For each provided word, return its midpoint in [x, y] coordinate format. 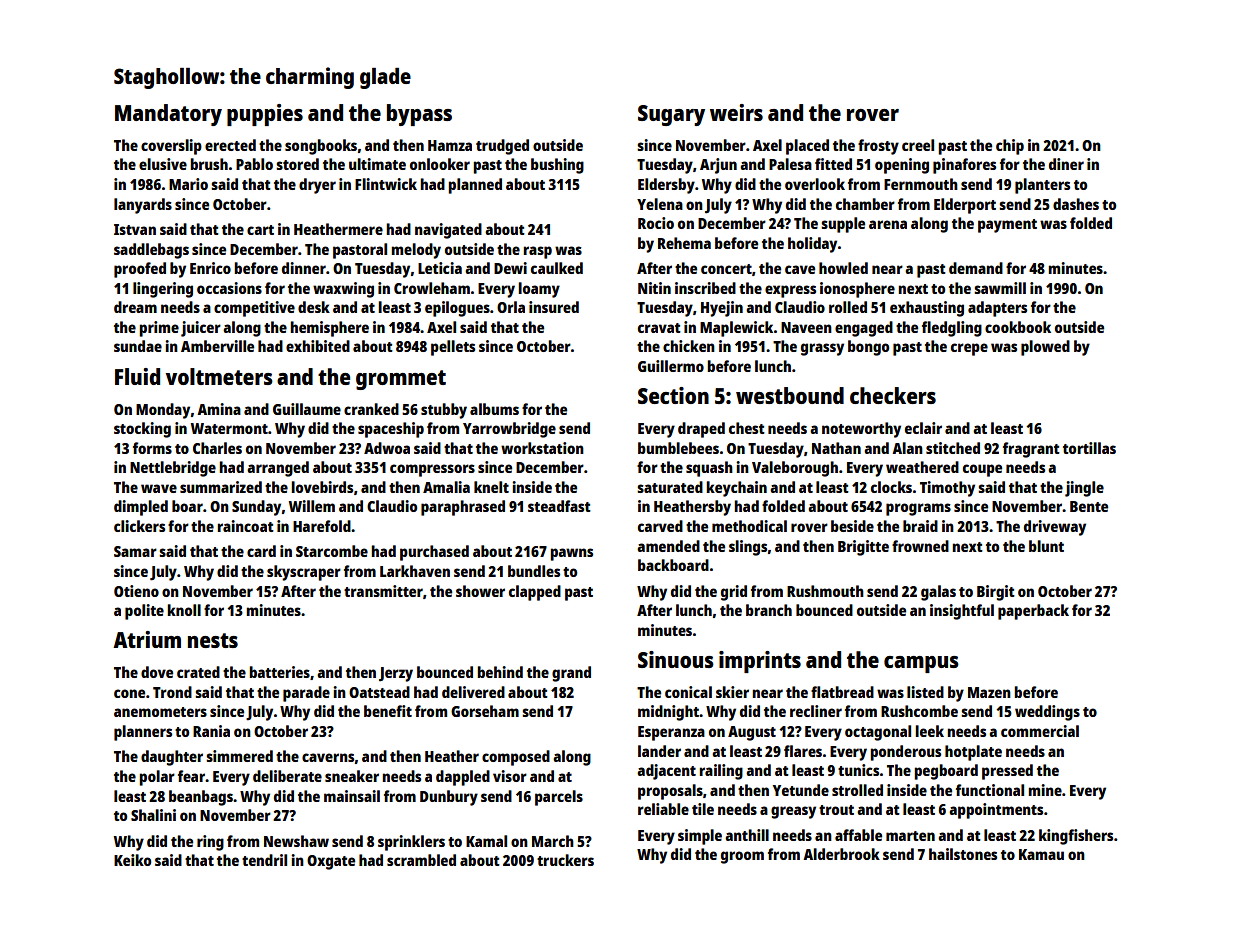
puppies [265, 115]
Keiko [132, 860]
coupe [982, 470]
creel [918, 145]
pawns [571, 554]
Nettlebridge [173, 469]
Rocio [656, 223]
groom [742, 857]
